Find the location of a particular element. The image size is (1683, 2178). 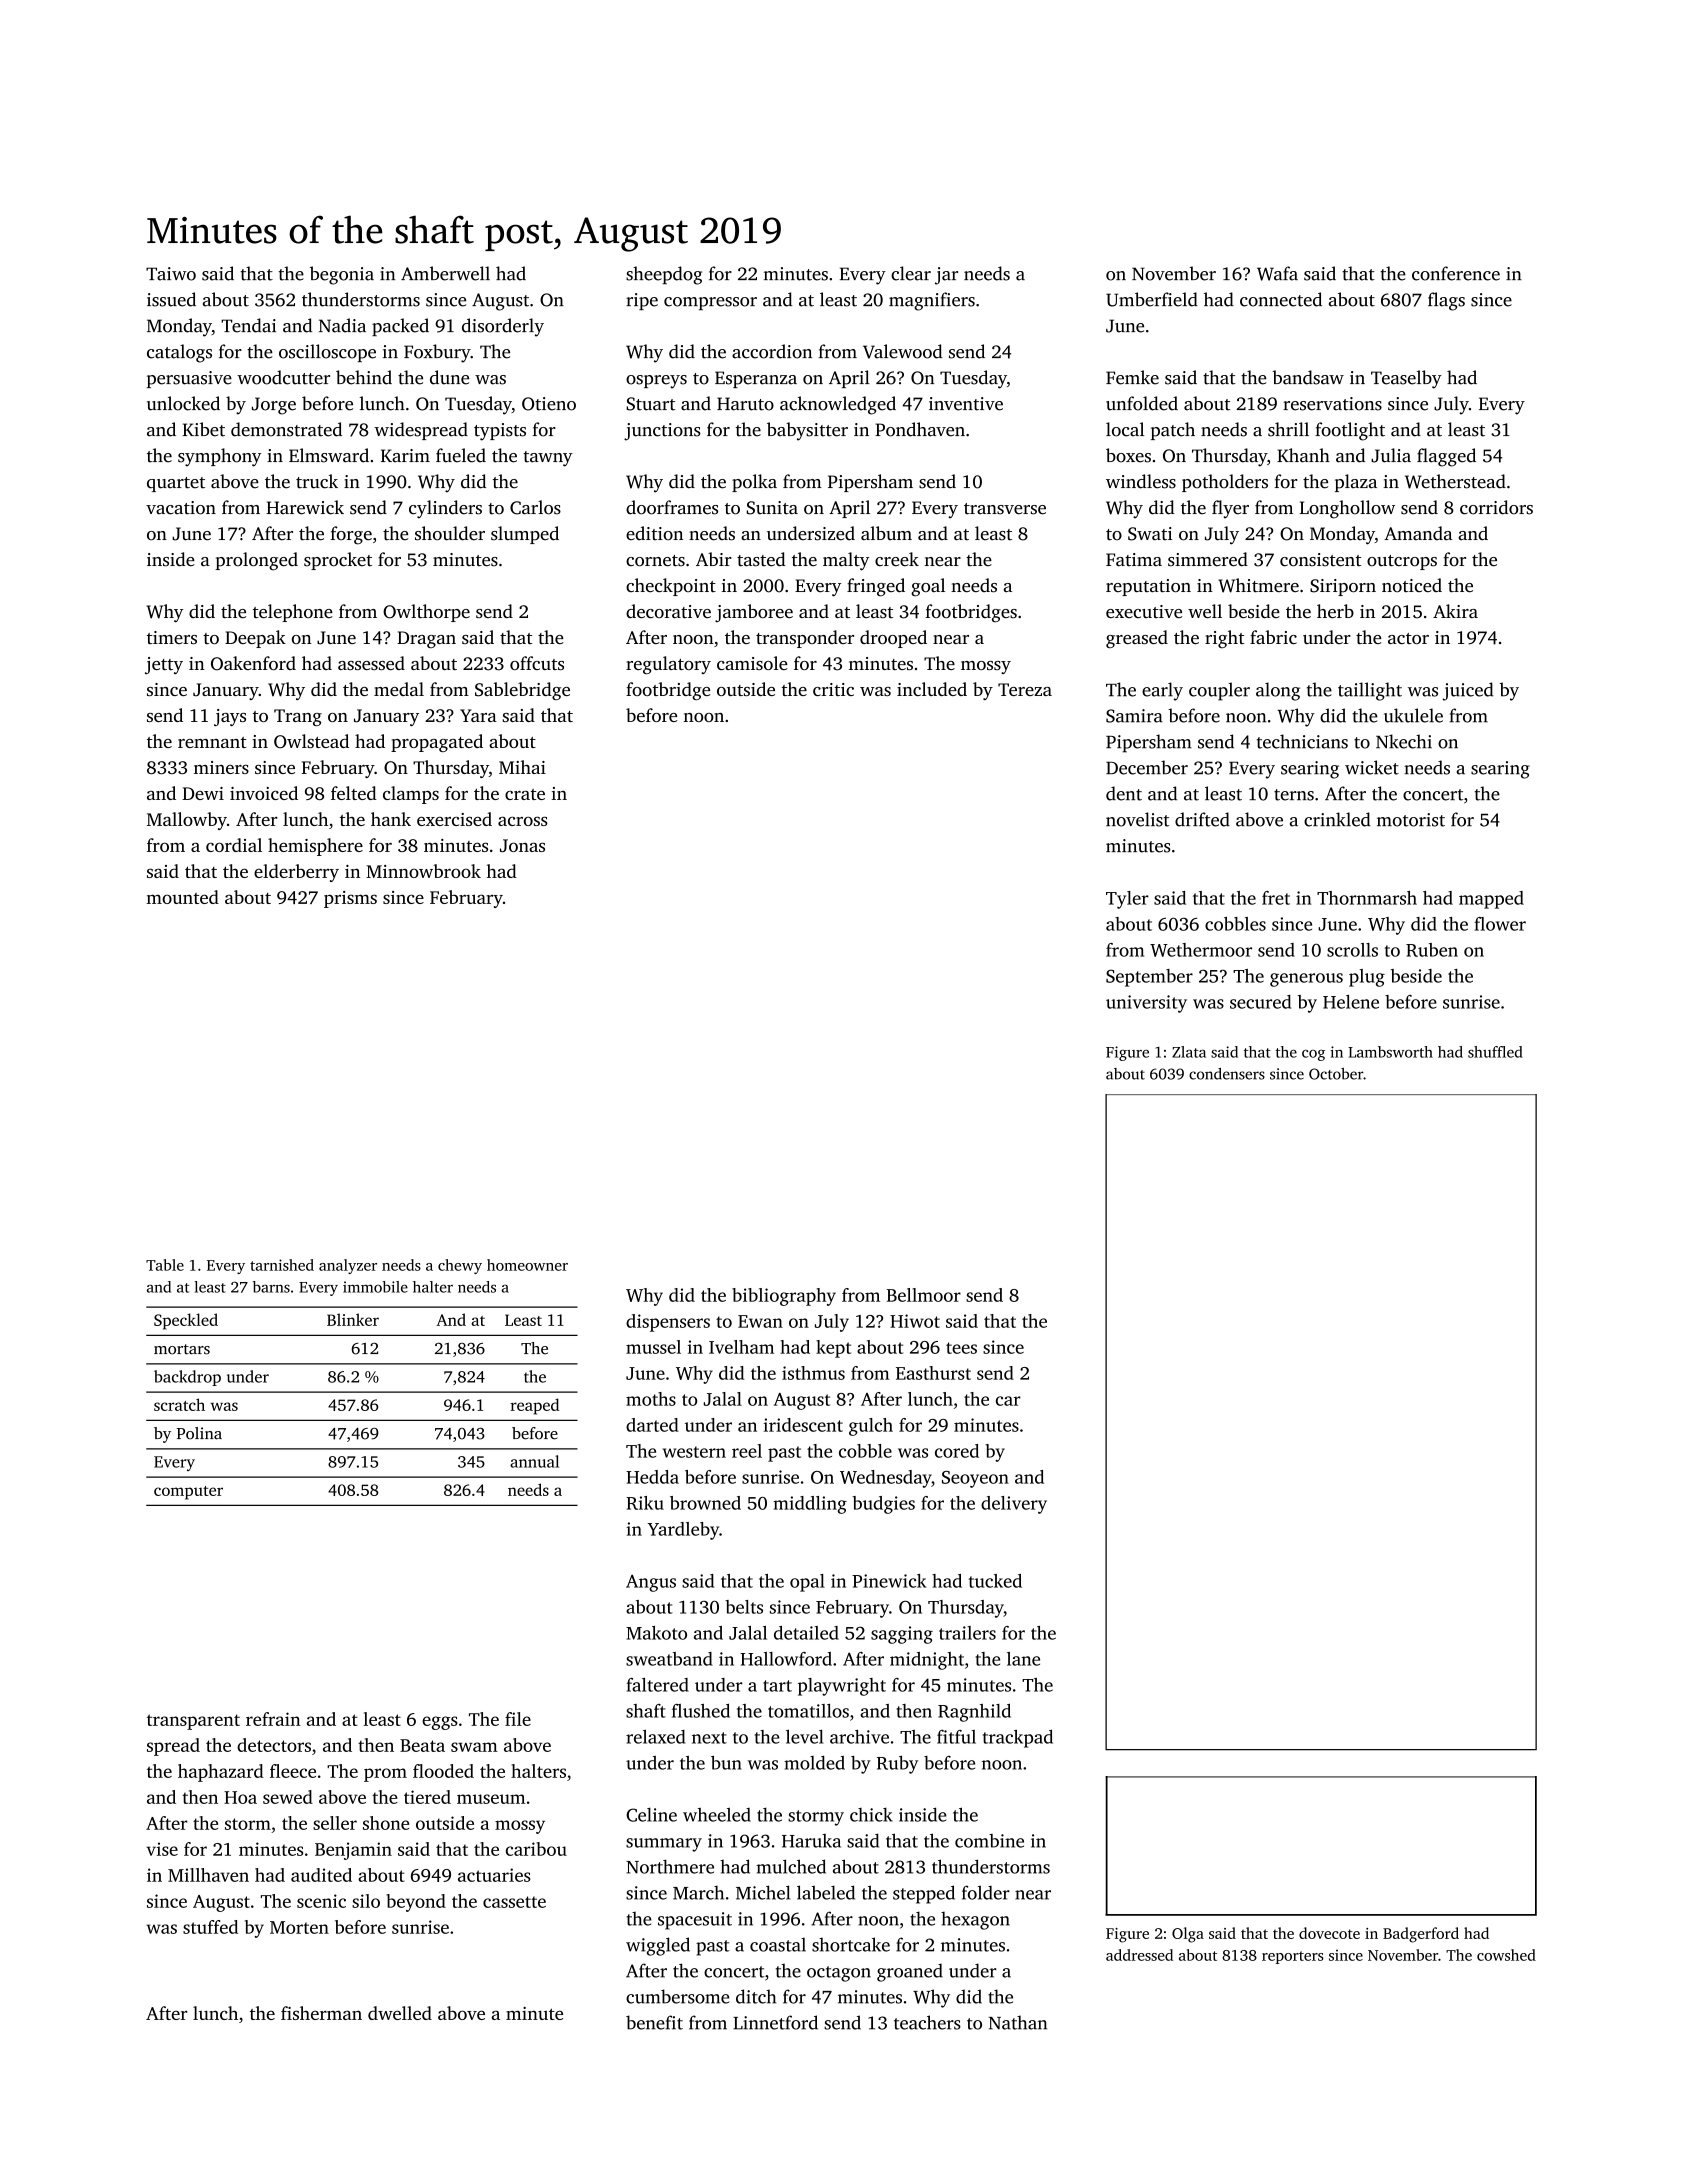

Badgerford is located at coordinates (1421, 1935).
